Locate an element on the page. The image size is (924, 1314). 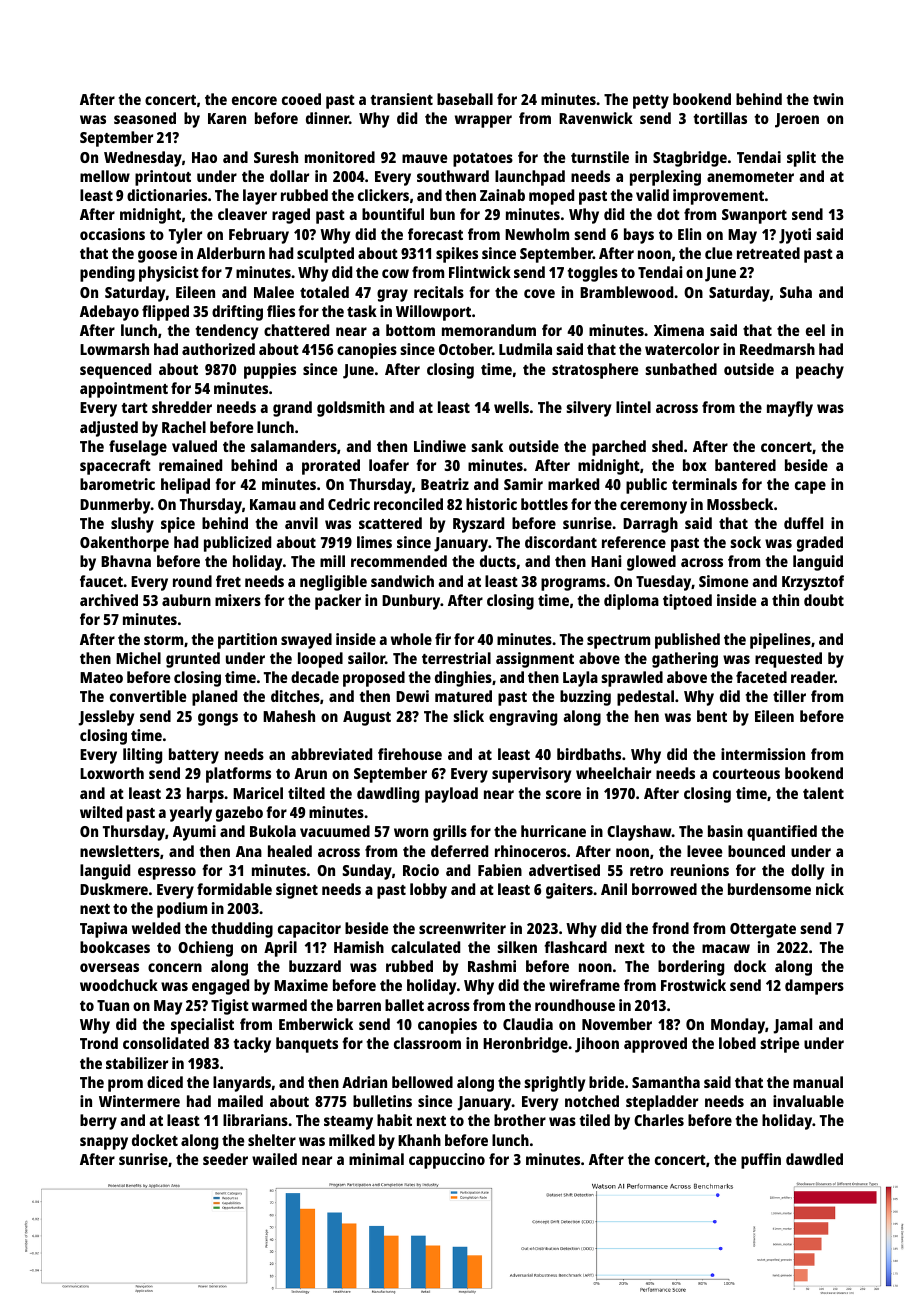
Darragh is located at coordinates (650, 525).
